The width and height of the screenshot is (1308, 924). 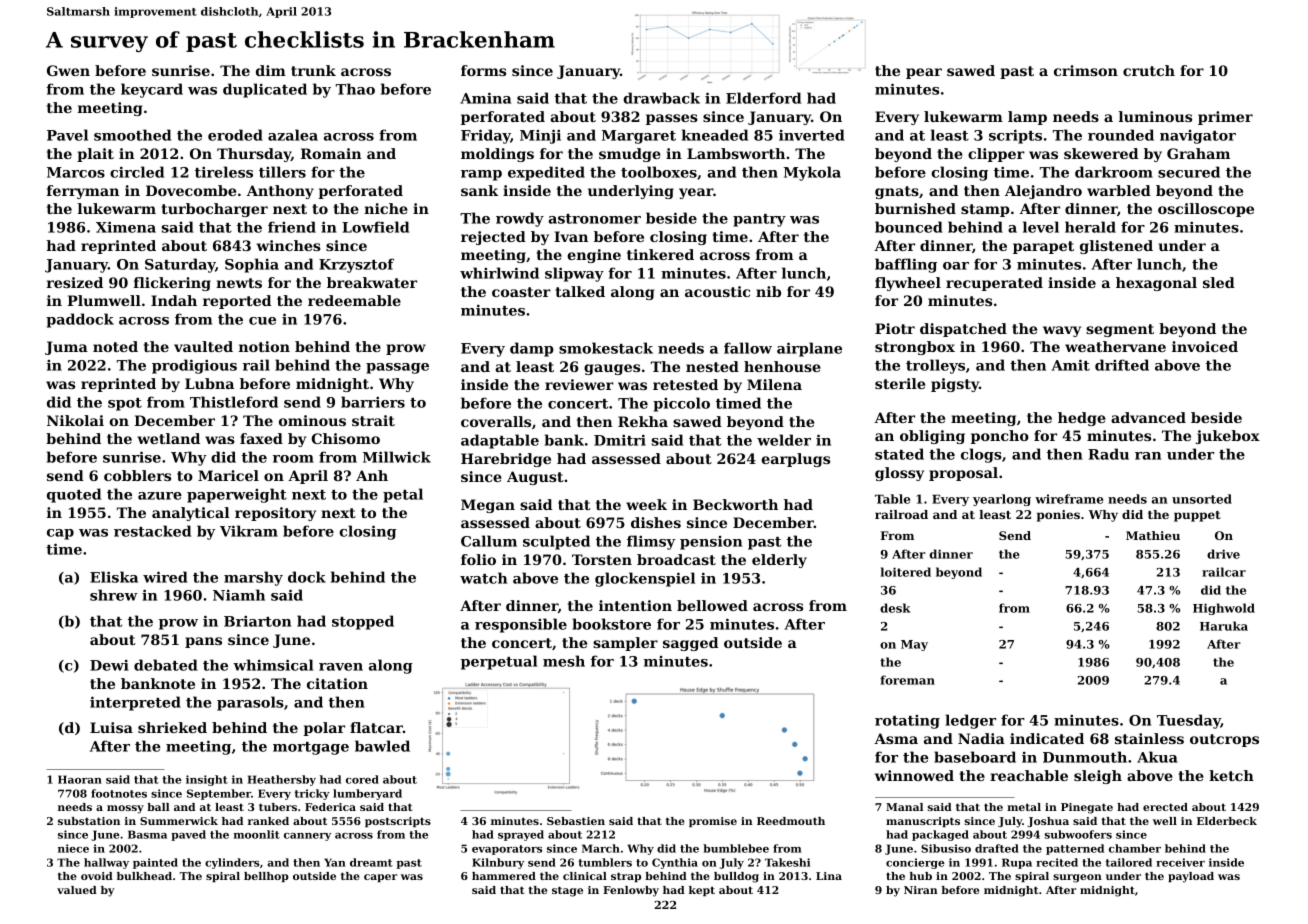 What do you see at coordinates (631, 891) in the screenshot?
I see `Fenlowby` at bounding box center [631, 891].
